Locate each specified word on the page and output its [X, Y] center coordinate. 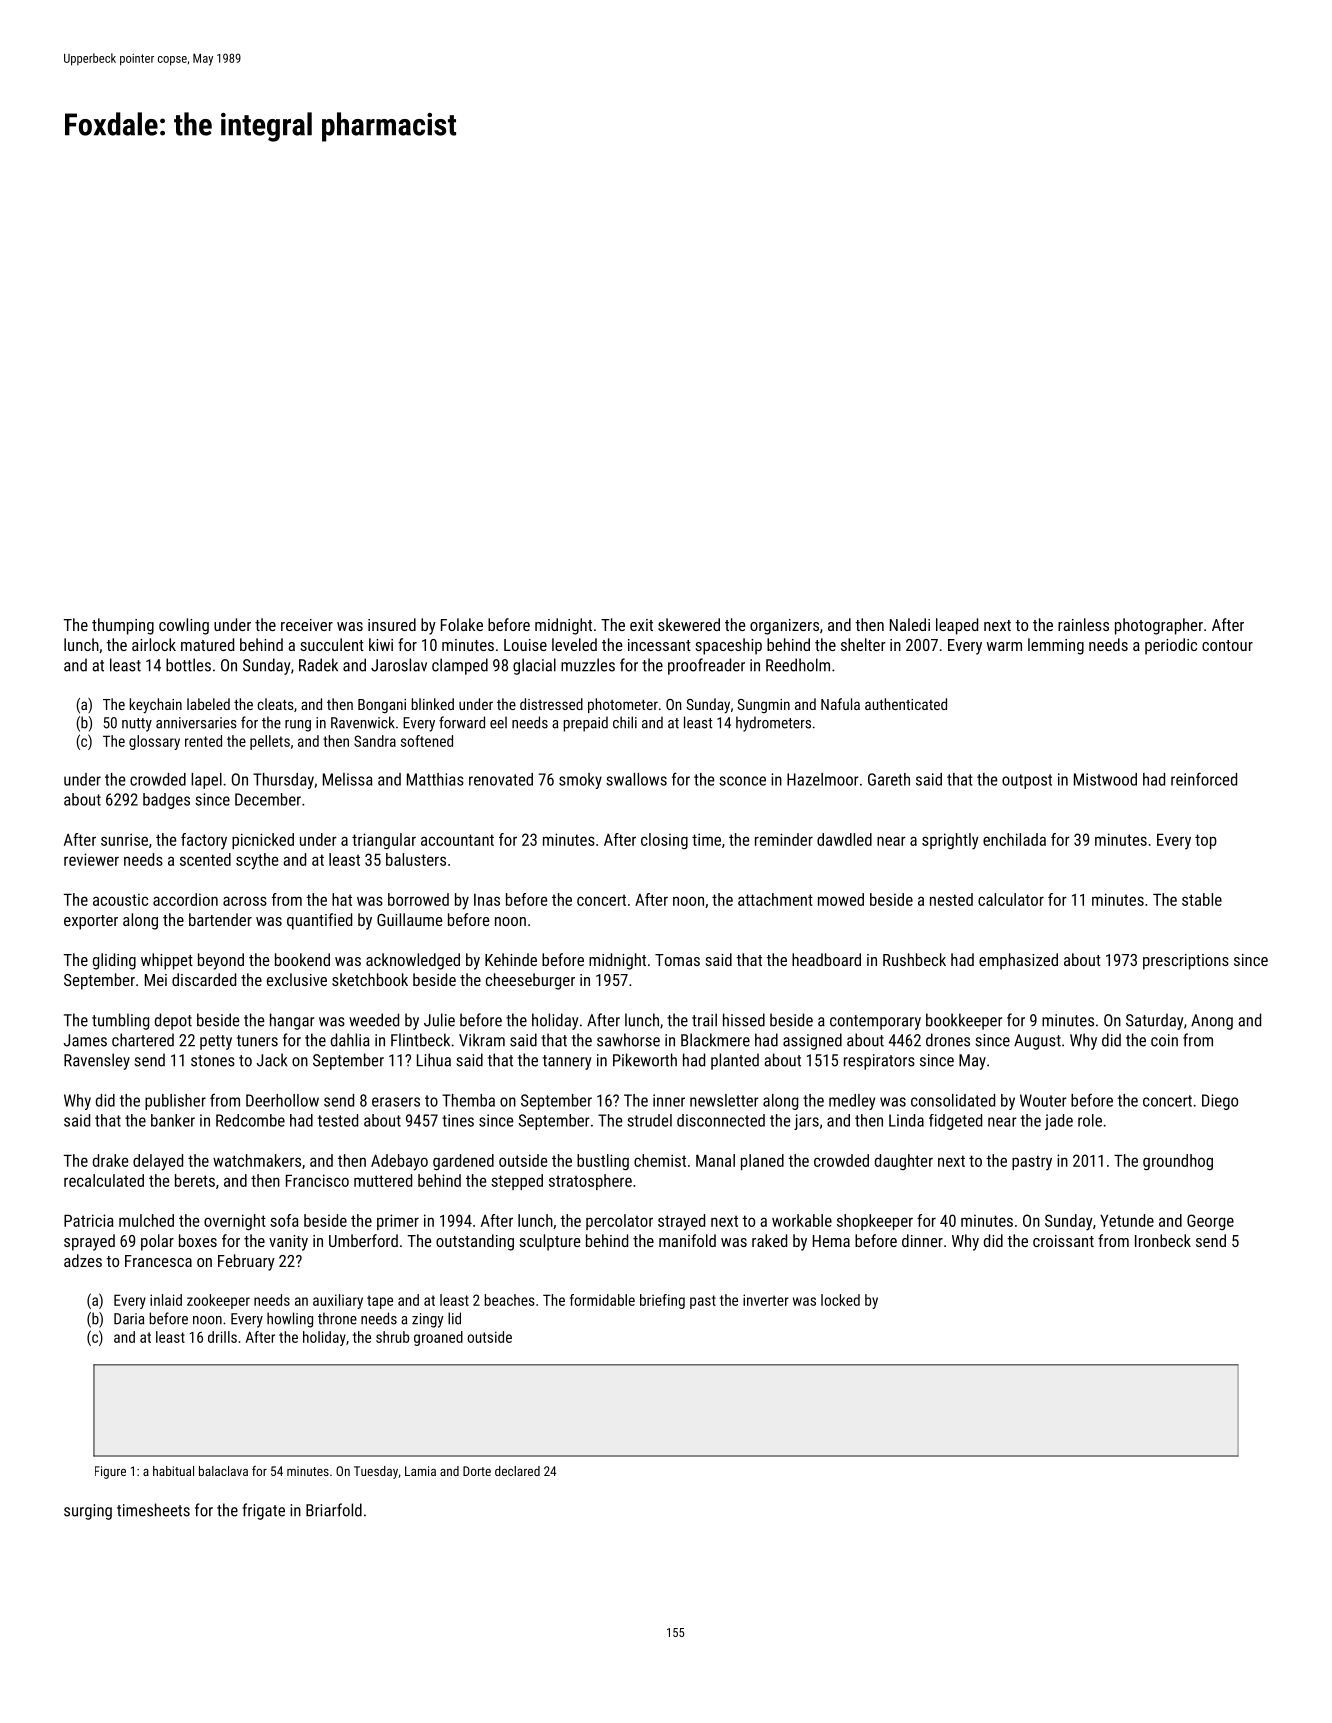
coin [1164, 1040]
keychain [156, 706]
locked [840, 1300]
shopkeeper [875, 1222]
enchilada [1014, 839]
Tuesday [376, 1472]
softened [427, 741]
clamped [460, 666]
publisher [175, 1102]
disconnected [721, 1120]
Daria [129, 1319]
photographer [1159, 626]
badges [166, 801]
